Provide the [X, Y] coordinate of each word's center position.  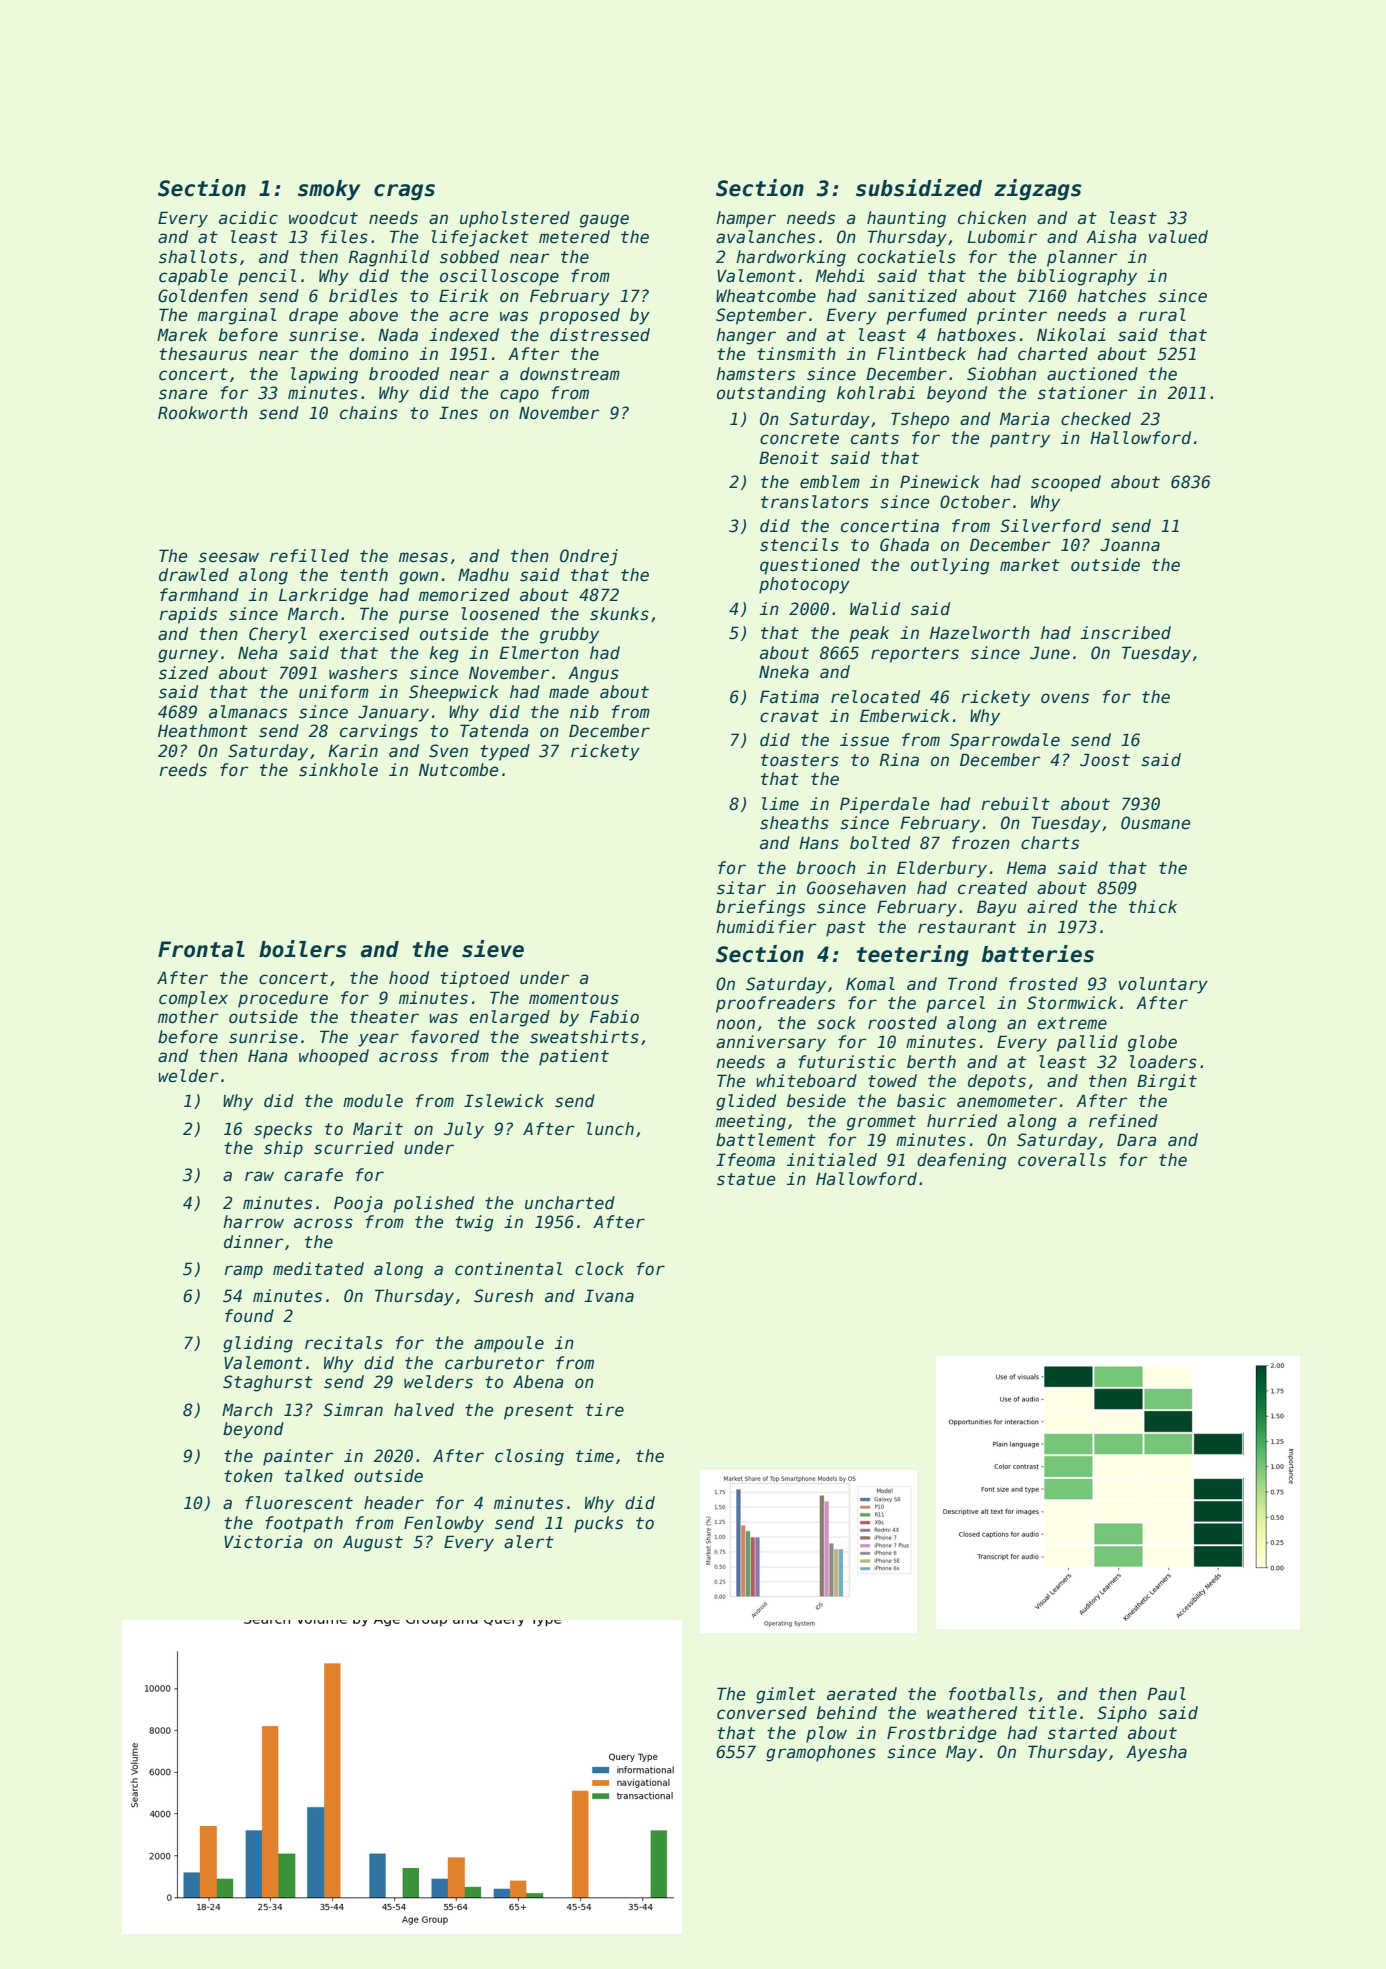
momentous [574, 998]
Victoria [263, 1542]
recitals [344, 1343]
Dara [1137, 1140]
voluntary [1163, 985]
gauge [604, 221]
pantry [1020, 440]
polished [433, 1204]
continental [508, 1269]
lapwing [324, 375]
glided [746, 1102]
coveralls [1062, 1160]
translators [815, 502]
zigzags [1037, 190]
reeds [183, 770]
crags [404, 192]
